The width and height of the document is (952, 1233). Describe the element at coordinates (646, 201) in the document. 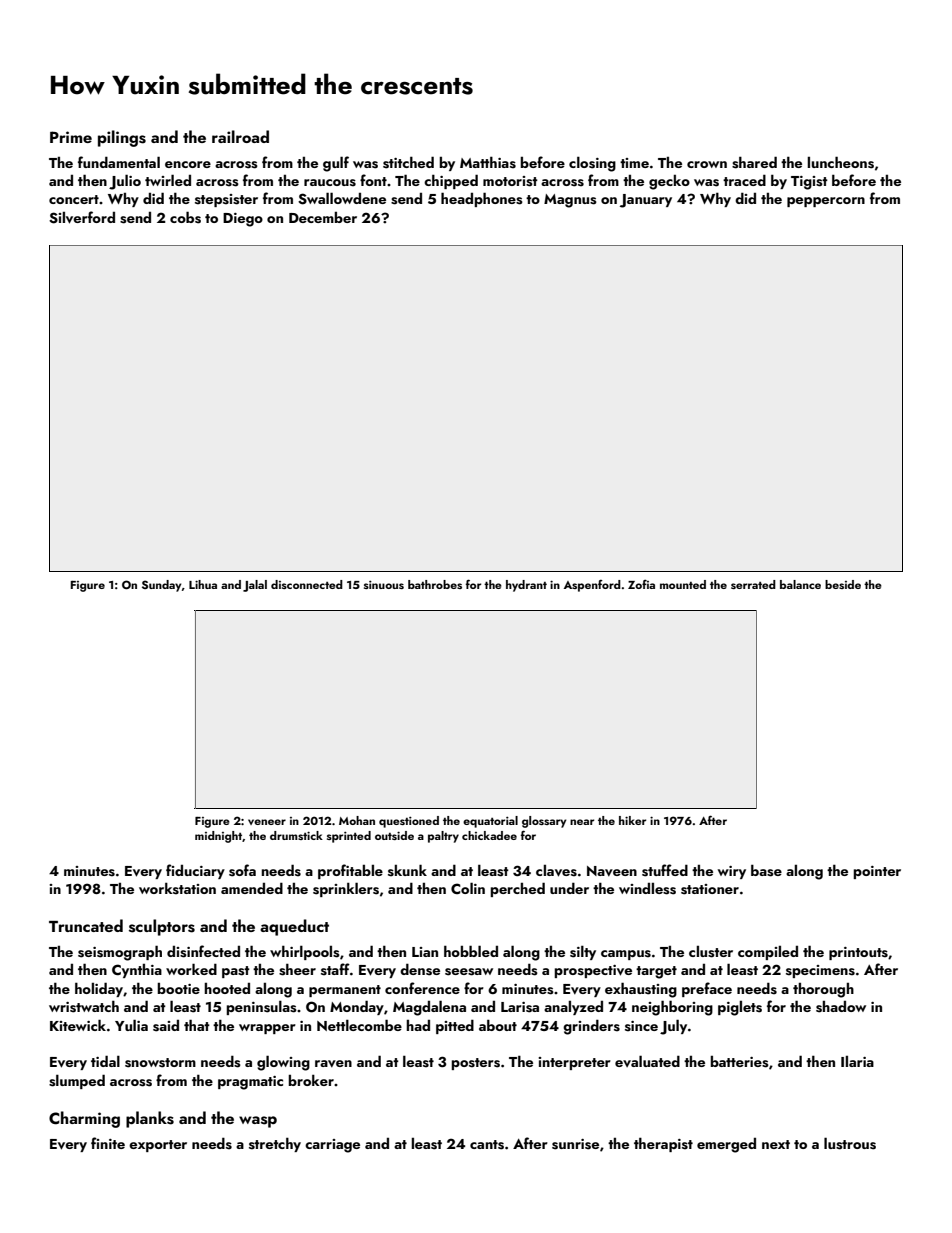

I see `January` at that location.
